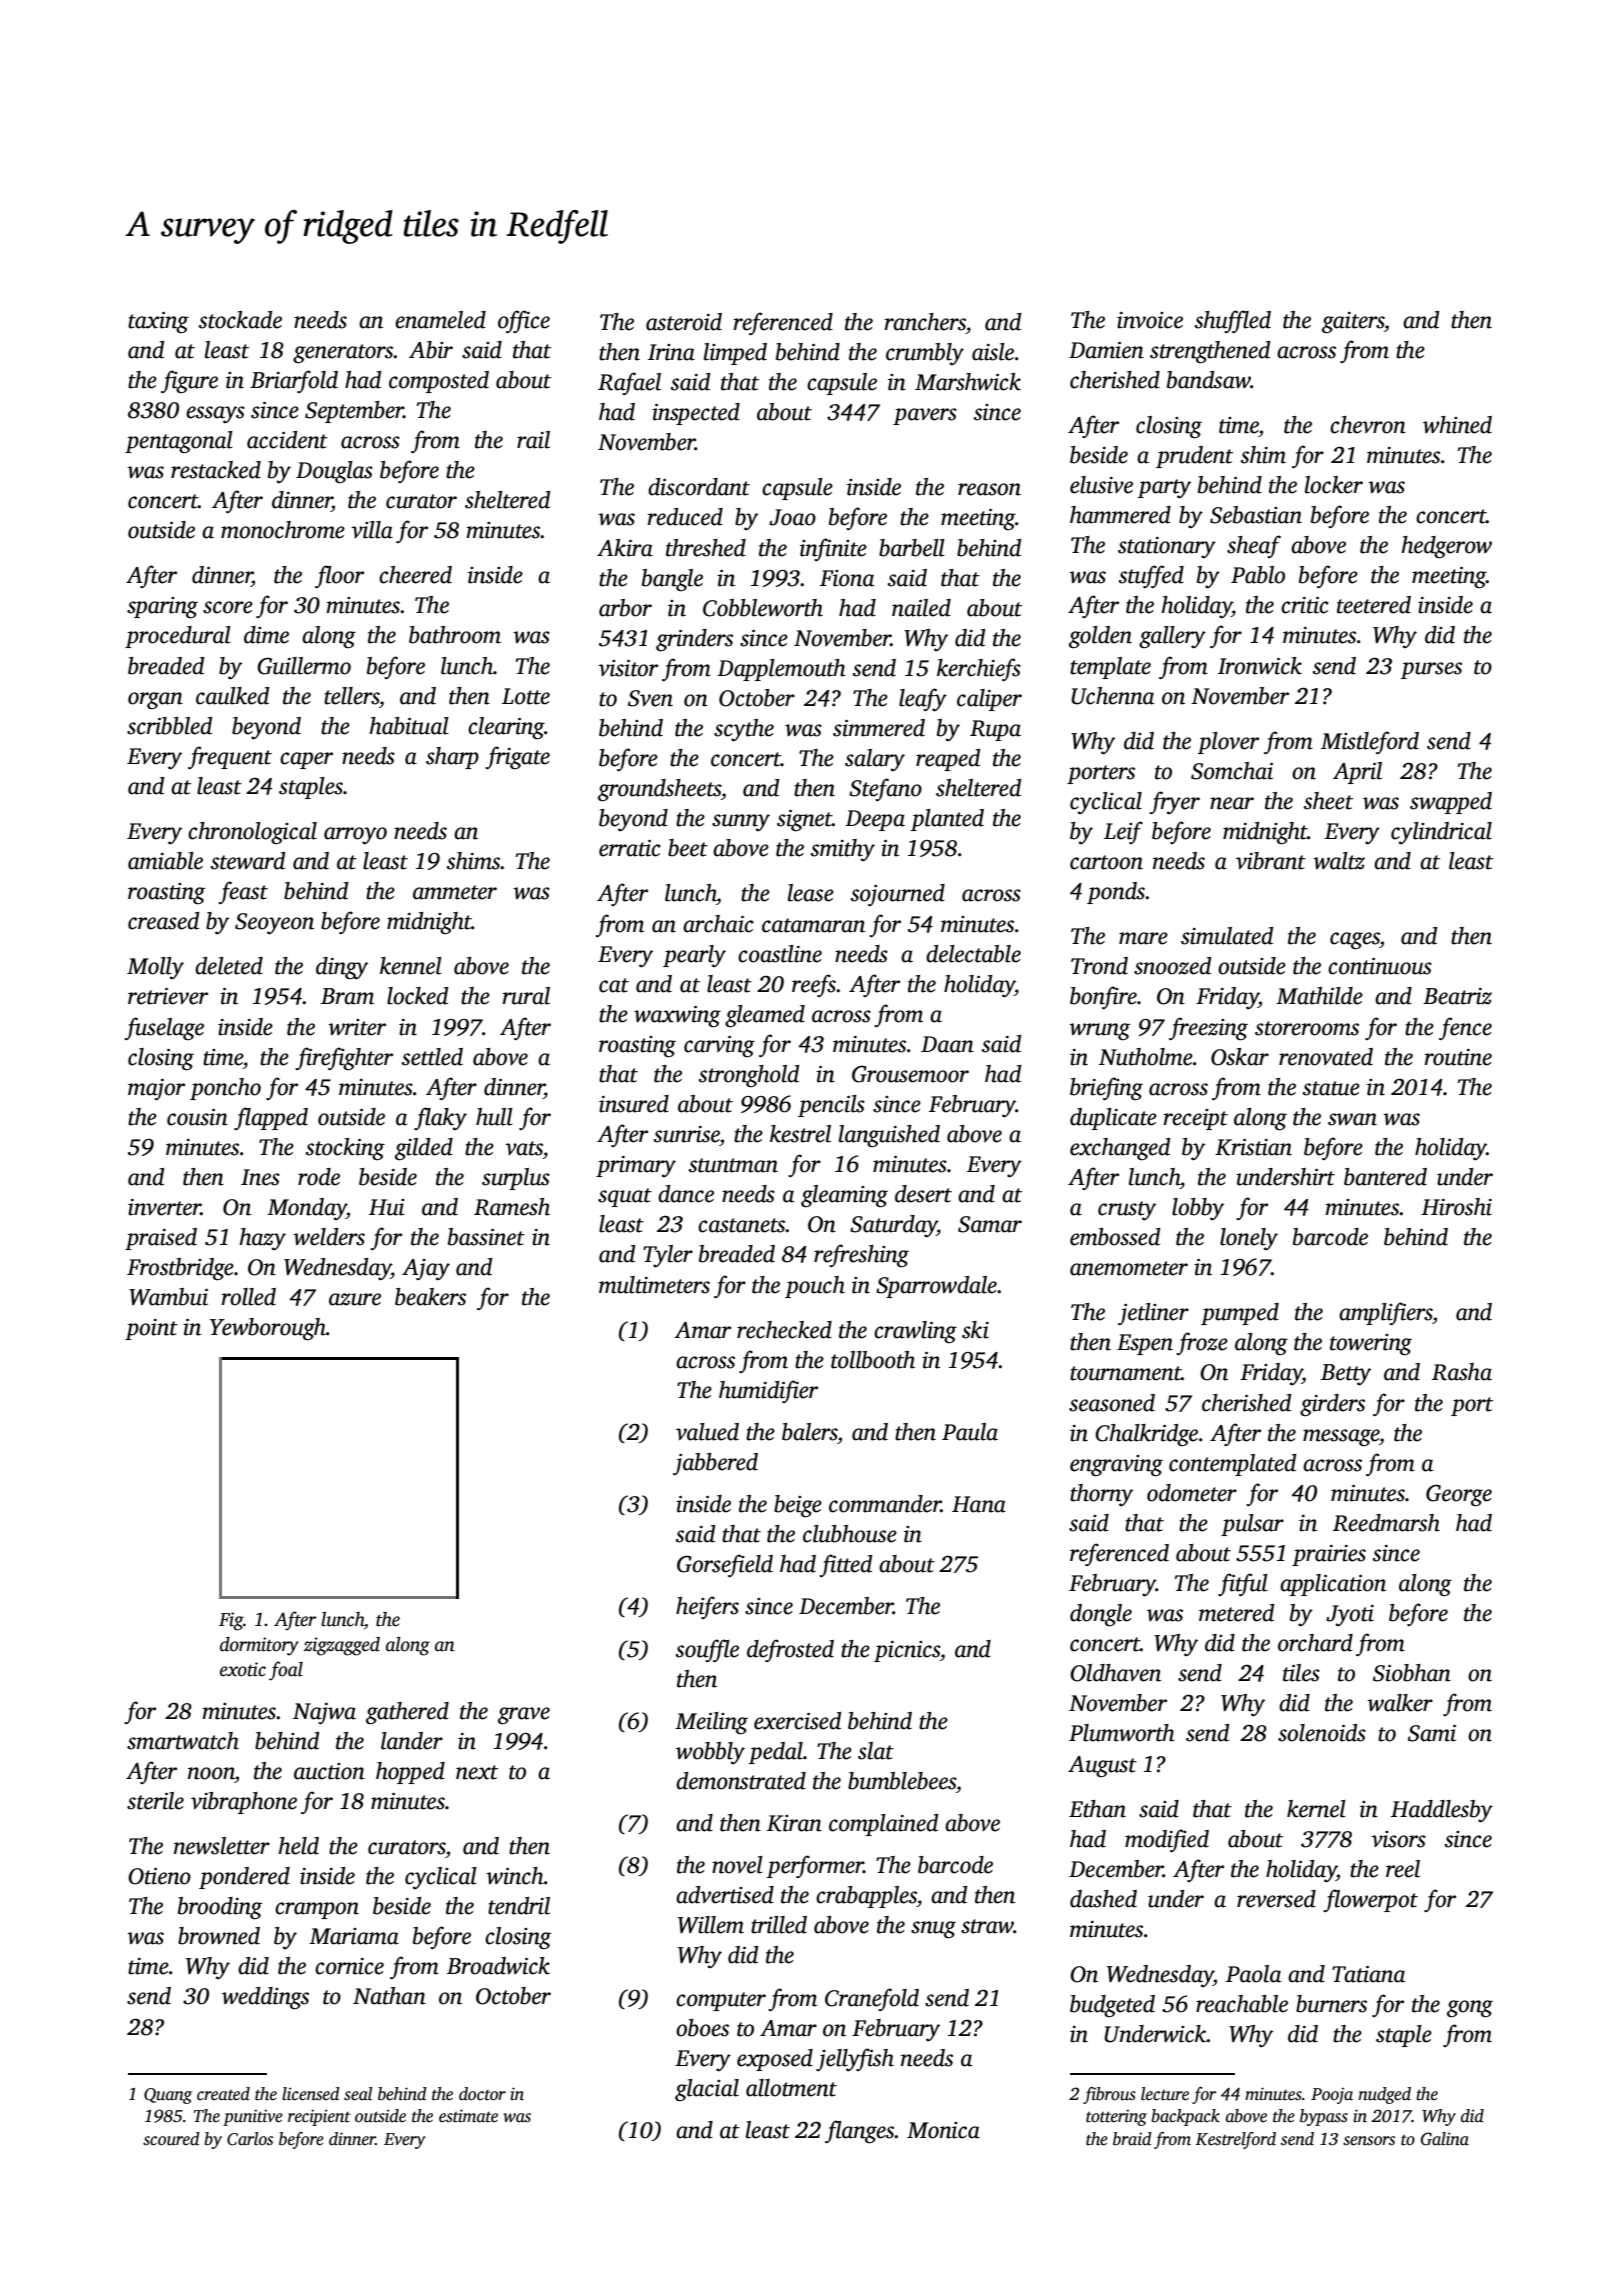 The width and height of the image is (1620, 2292). Describe the element at coordinates (1256, 515) in the image. I see `Sebastian` at that location.
